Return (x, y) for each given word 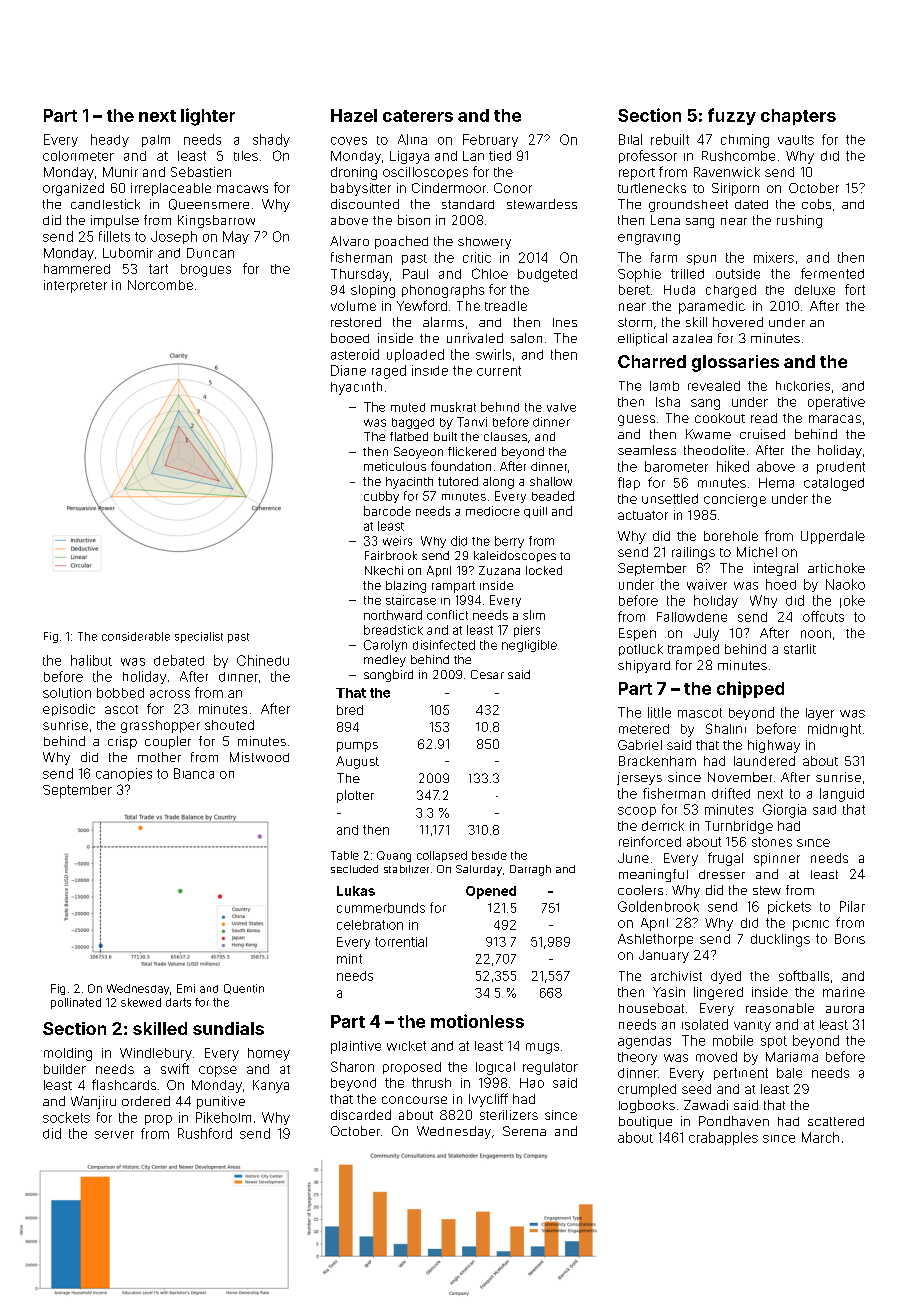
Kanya (271, 1086)
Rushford (205, 1133)
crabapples (723, 1138)
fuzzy (732, 116)
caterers (418, 116)
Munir (120, 172)
